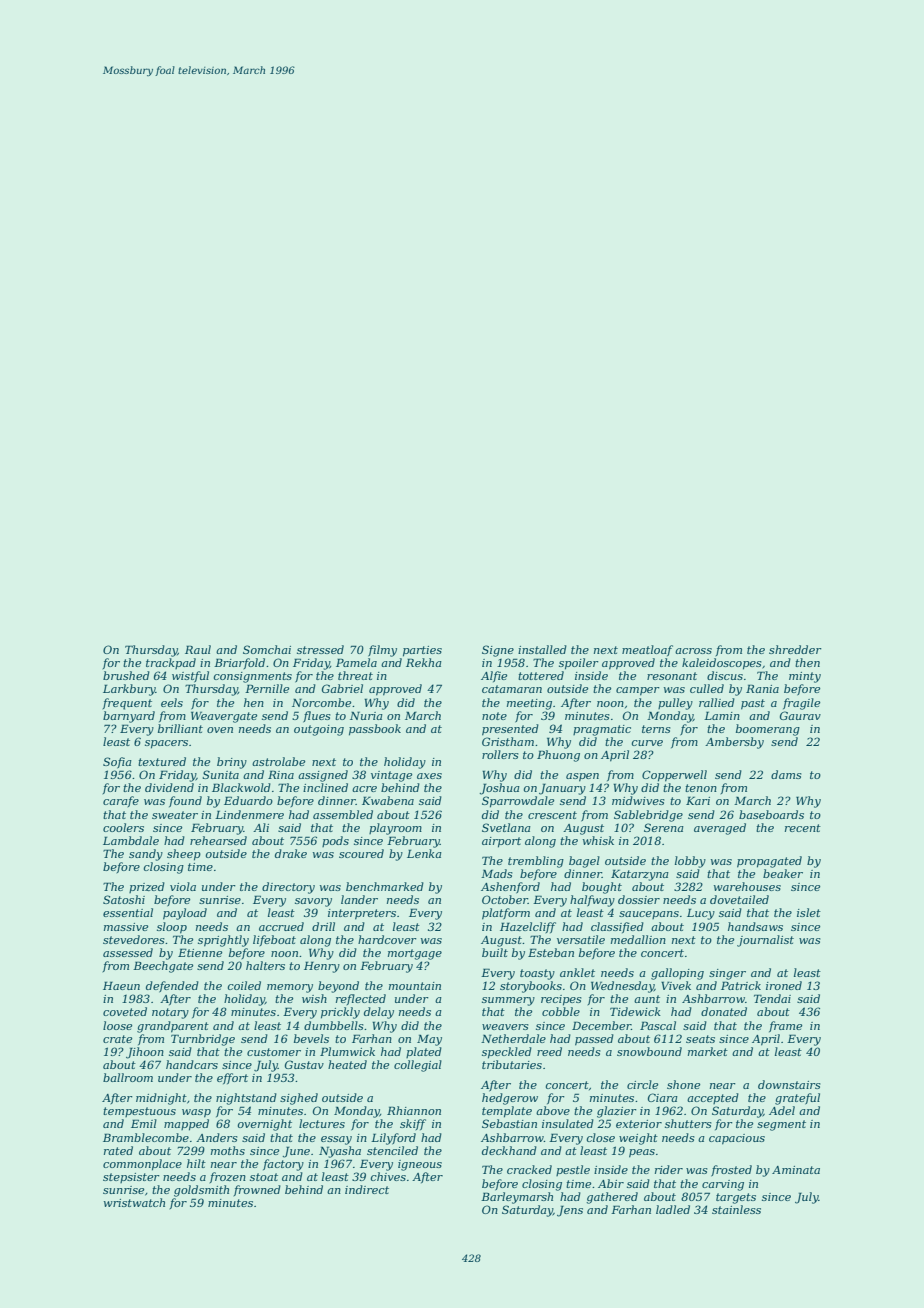  Describe the element at coordinates (325, 787) in the screenshot. I see `inclined` at that location.
